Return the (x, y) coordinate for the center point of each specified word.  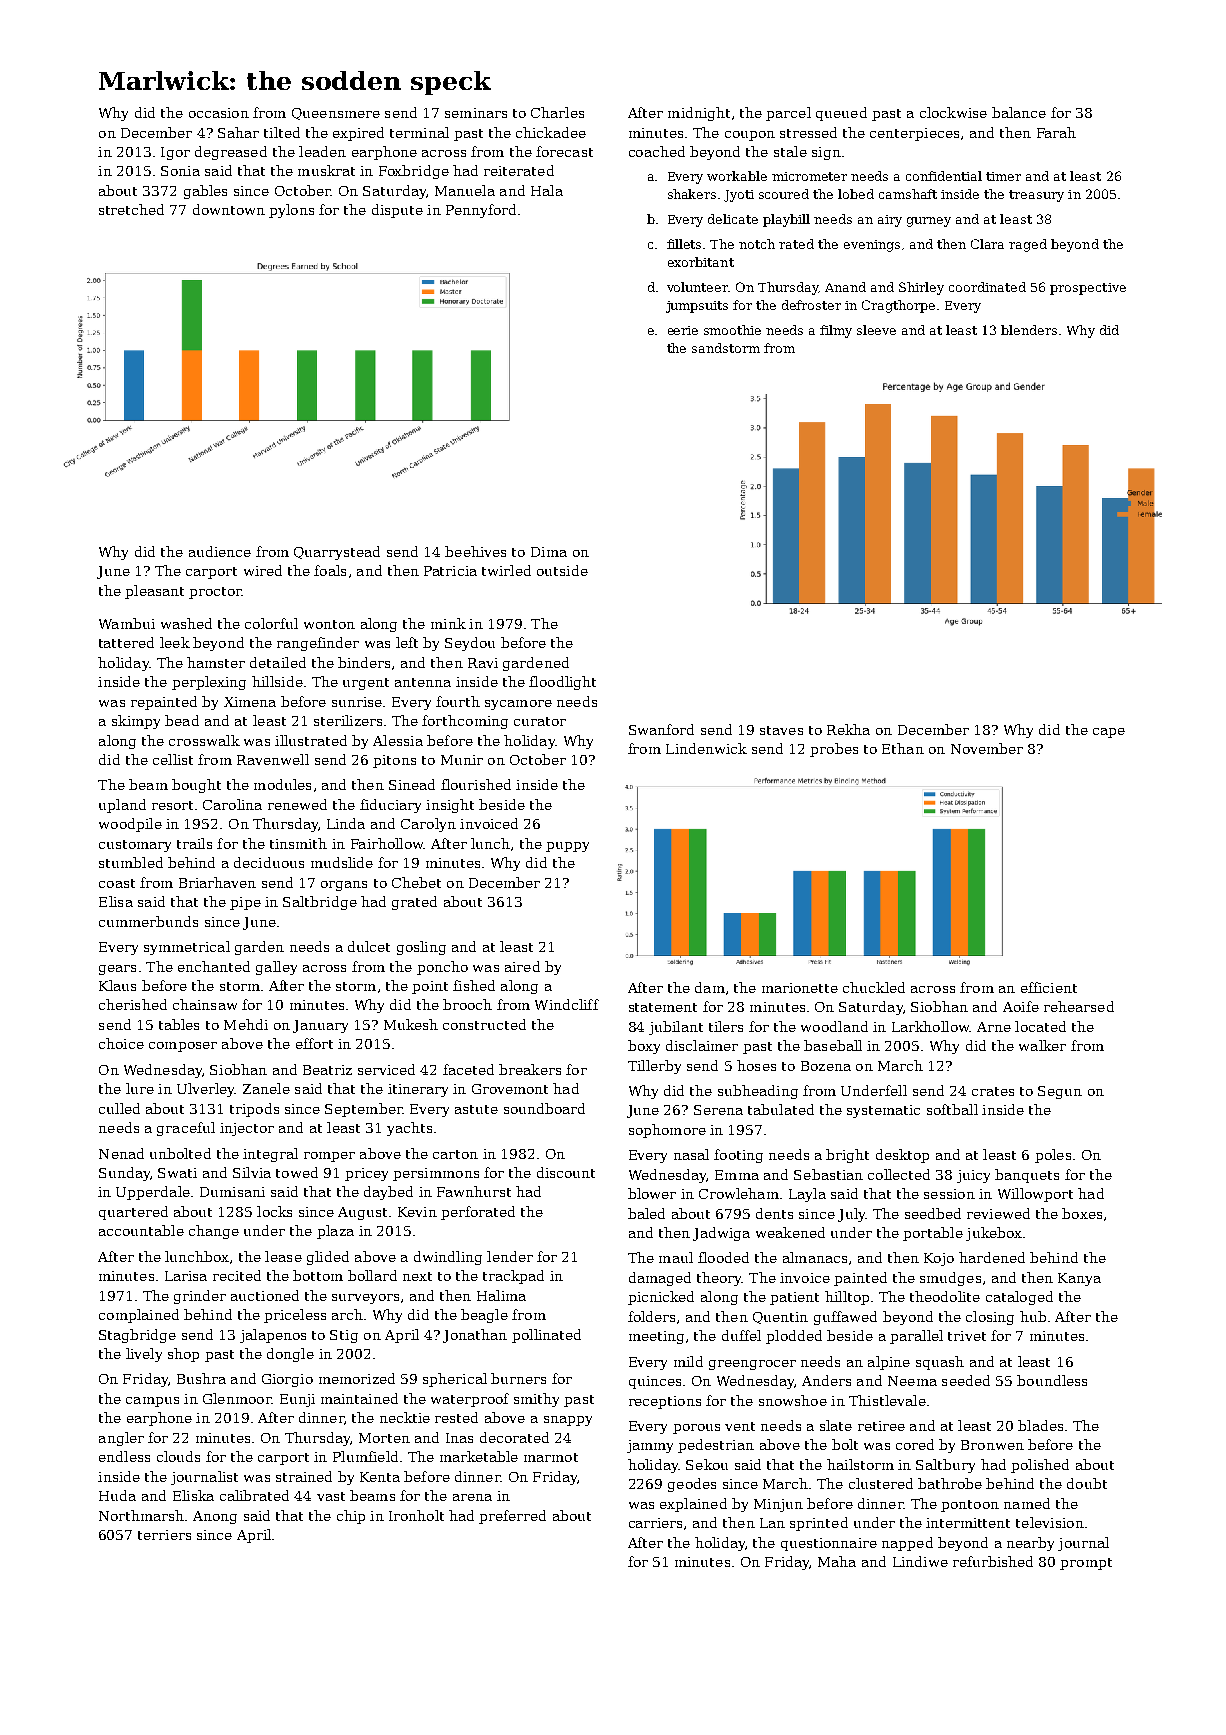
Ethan (903, 748)
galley (276, 968)
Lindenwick (706, 748)
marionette (800, 988)
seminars (476, 113)
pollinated (546, 1336)
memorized (357, 1378)
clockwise (953, 112)
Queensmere (336, 114)
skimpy (136, 722)
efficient (1049, 987)
